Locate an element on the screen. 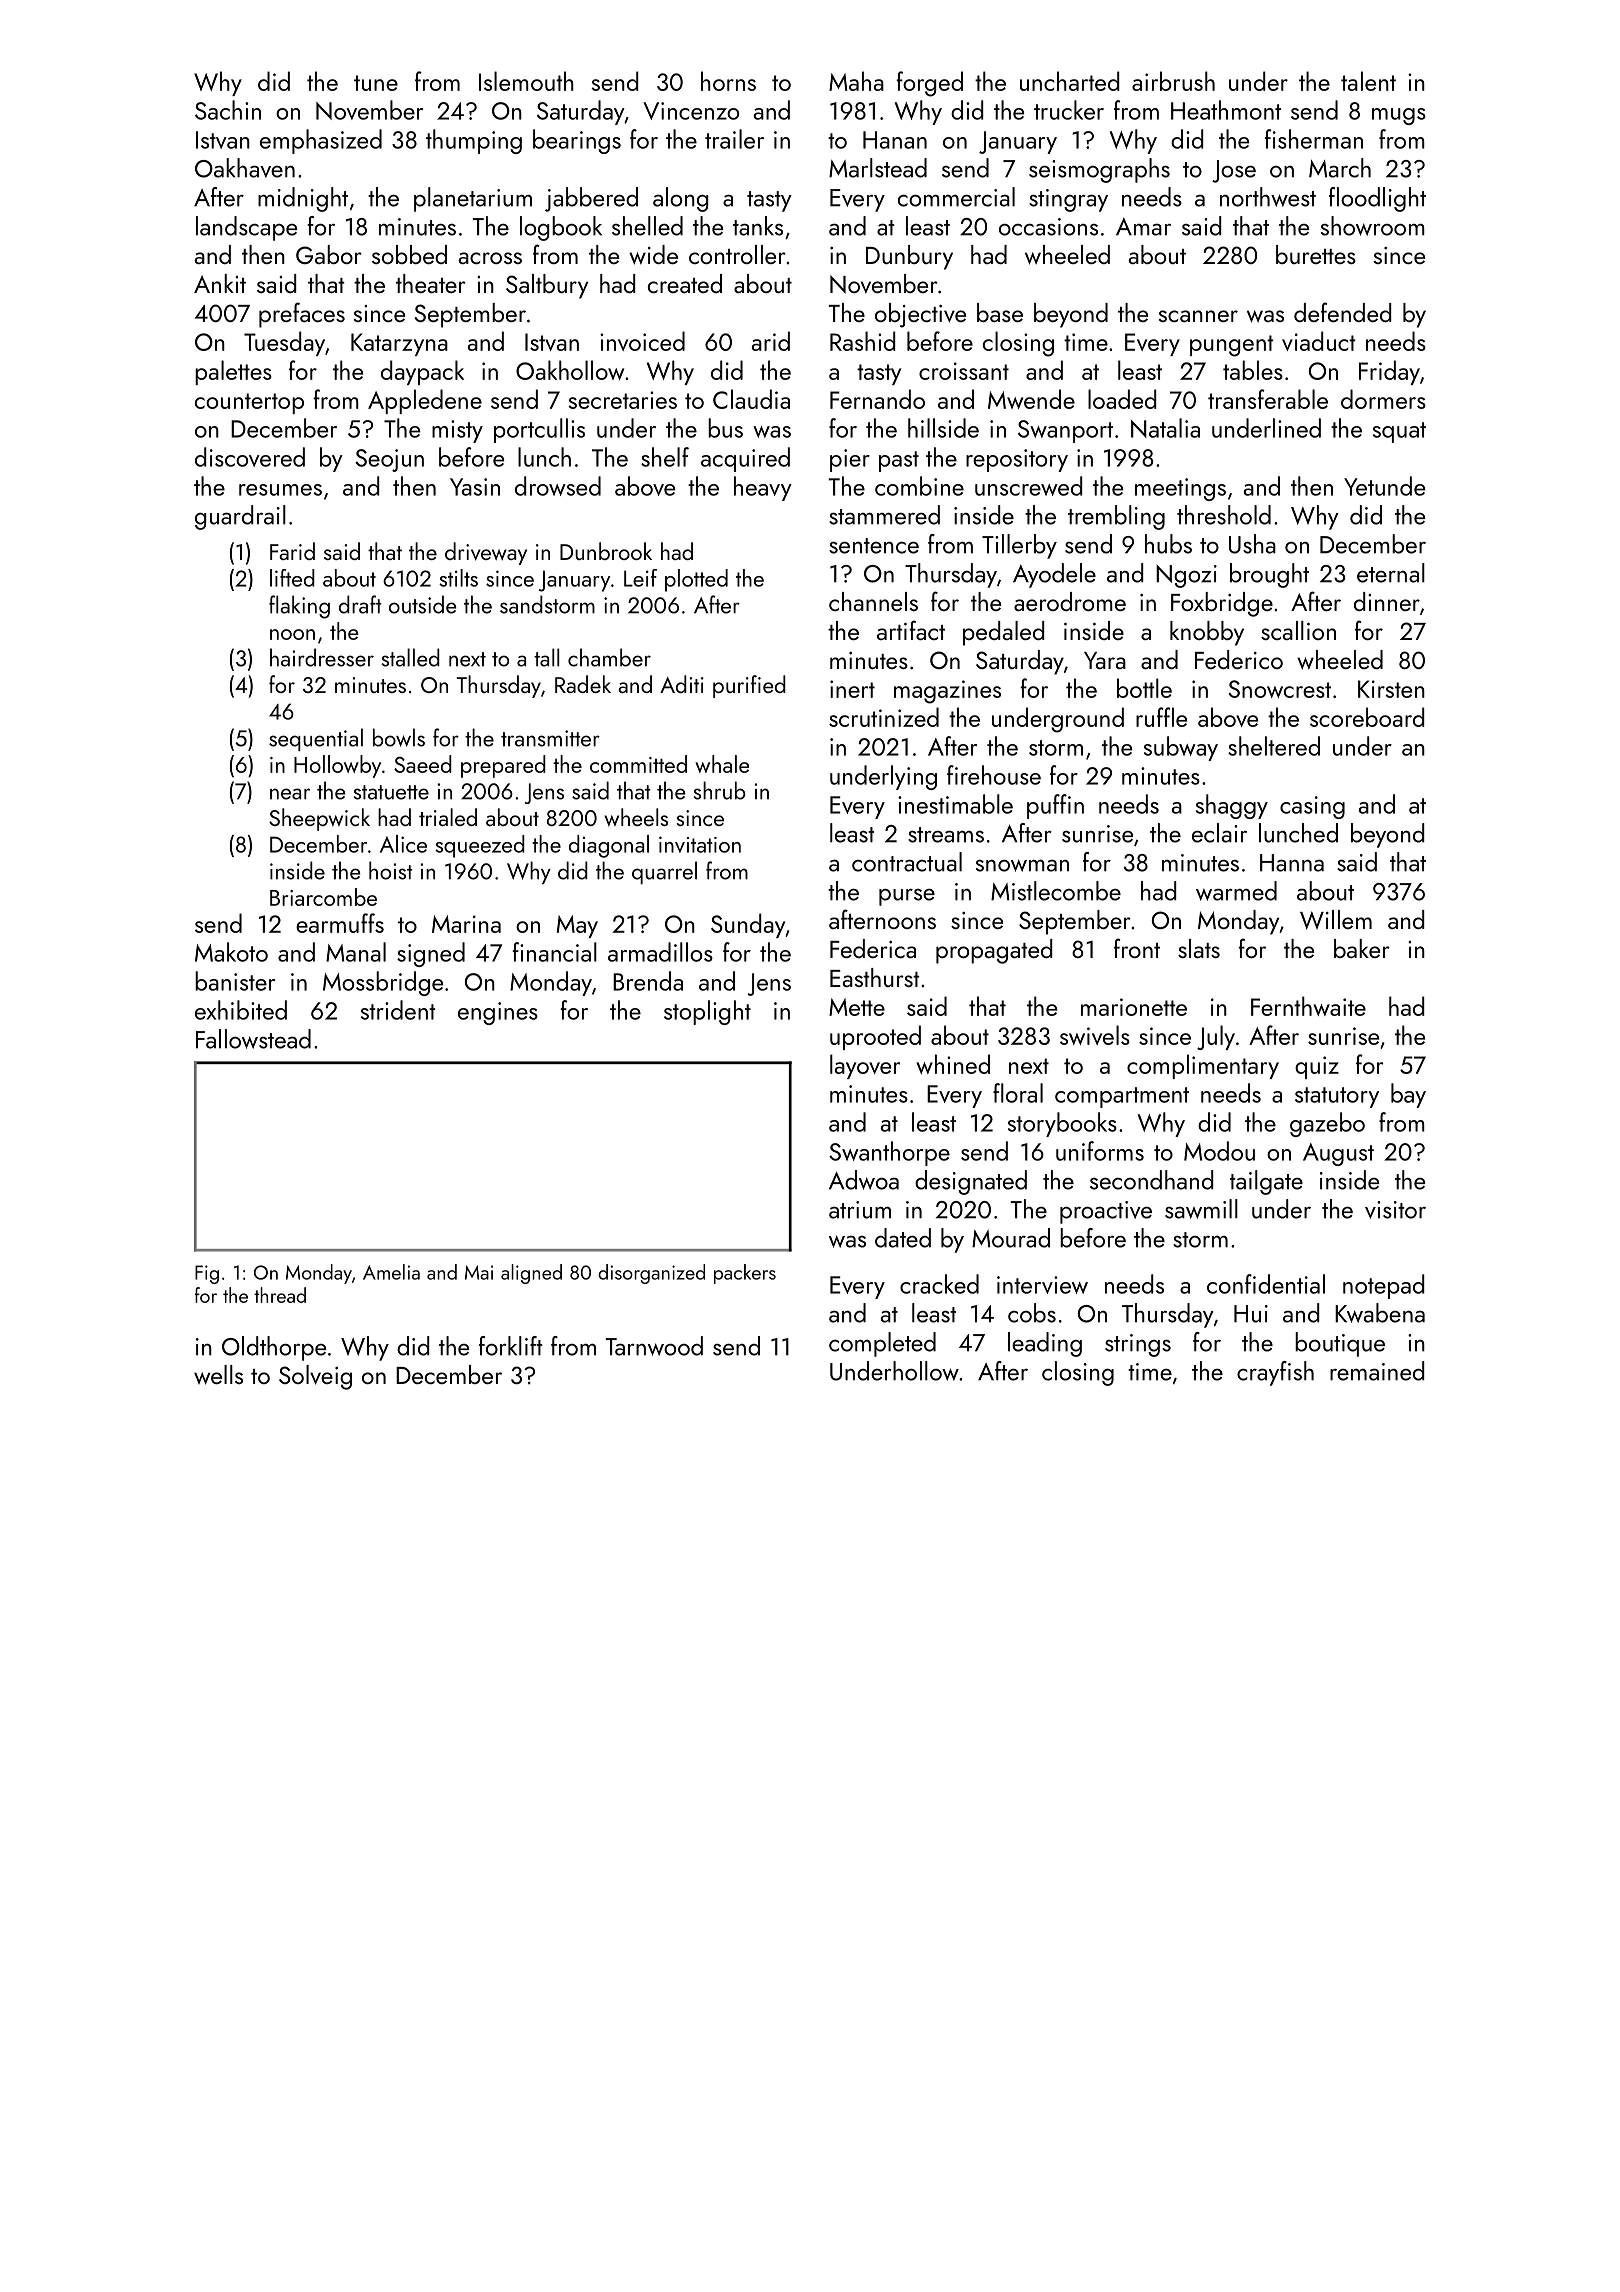 The image size is (1620, 2292). dormers is located at coordinates (1383, 399).
